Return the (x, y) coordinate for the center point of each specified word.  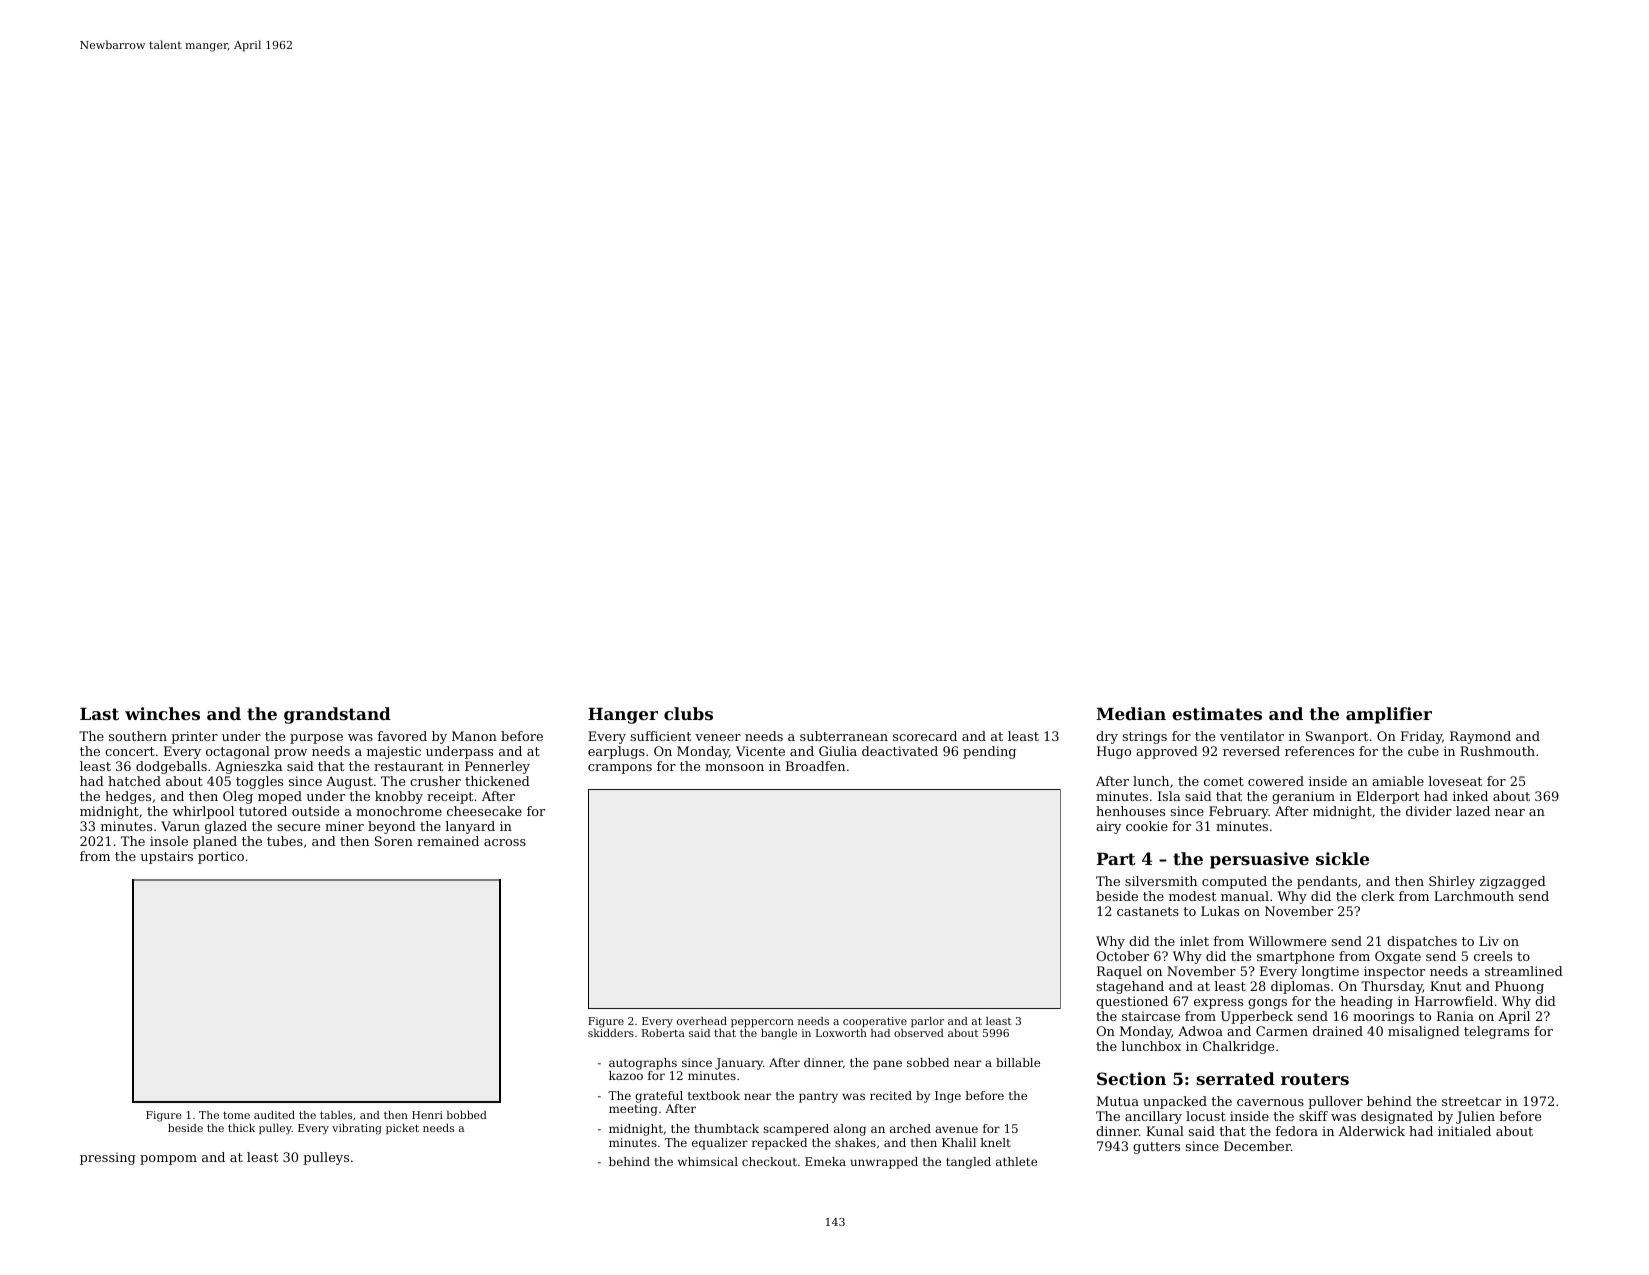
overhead (702, 1021)
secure (298, 827)
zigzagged (1513, 882)
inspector (1394, 972)
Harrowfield (1454, 1001)
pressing (108, 1158)
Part (1116, 859)
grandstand (337, 715)
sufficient (660, 736)
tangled (968, 1163)
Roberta (663, 1033)
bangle (779, 1034)
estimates (1217, 713)
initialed (1464, 1131)
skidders (611, 1033)
